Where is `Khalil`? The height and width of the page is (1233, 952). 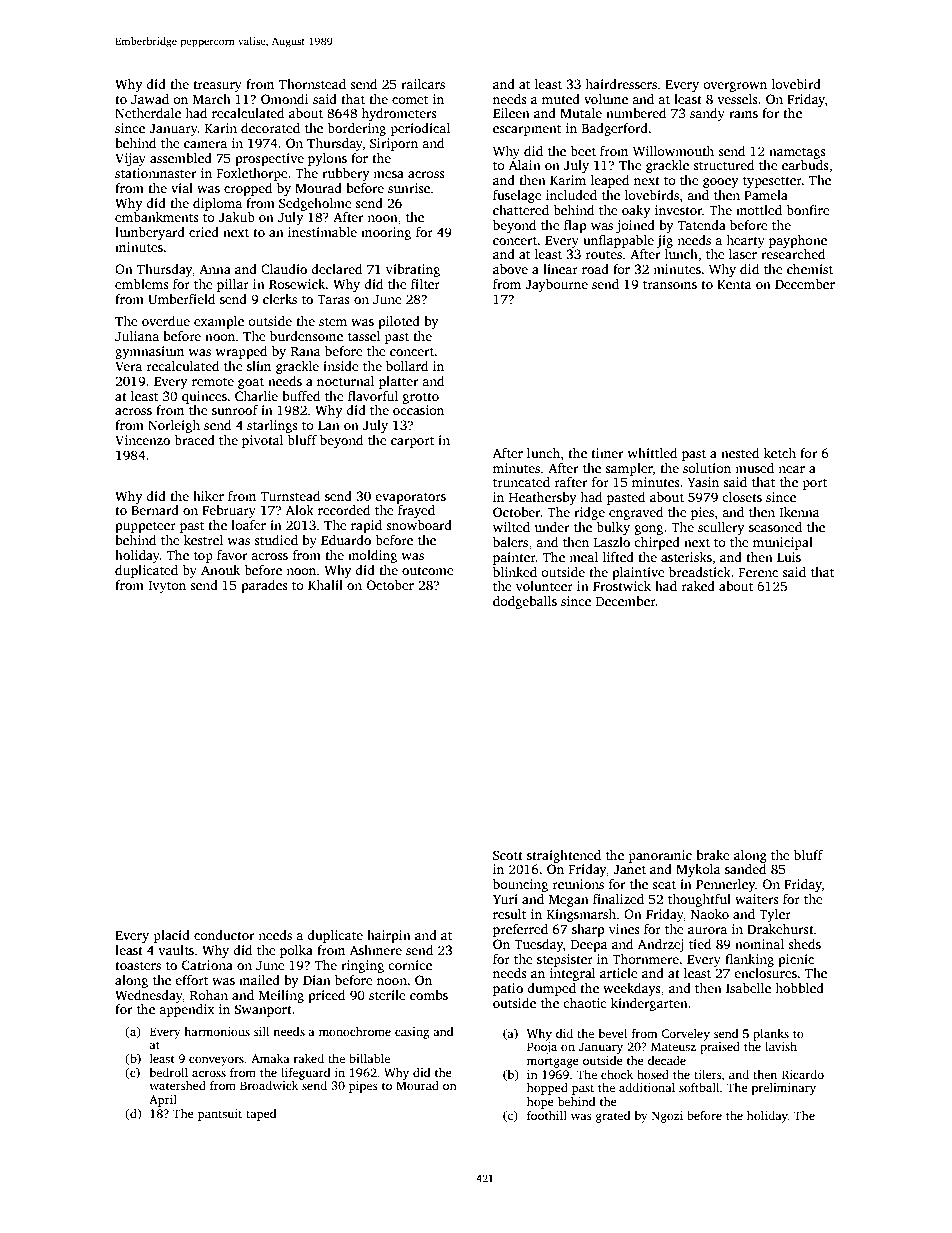
Khalil is located at coordinates (325, 585).
